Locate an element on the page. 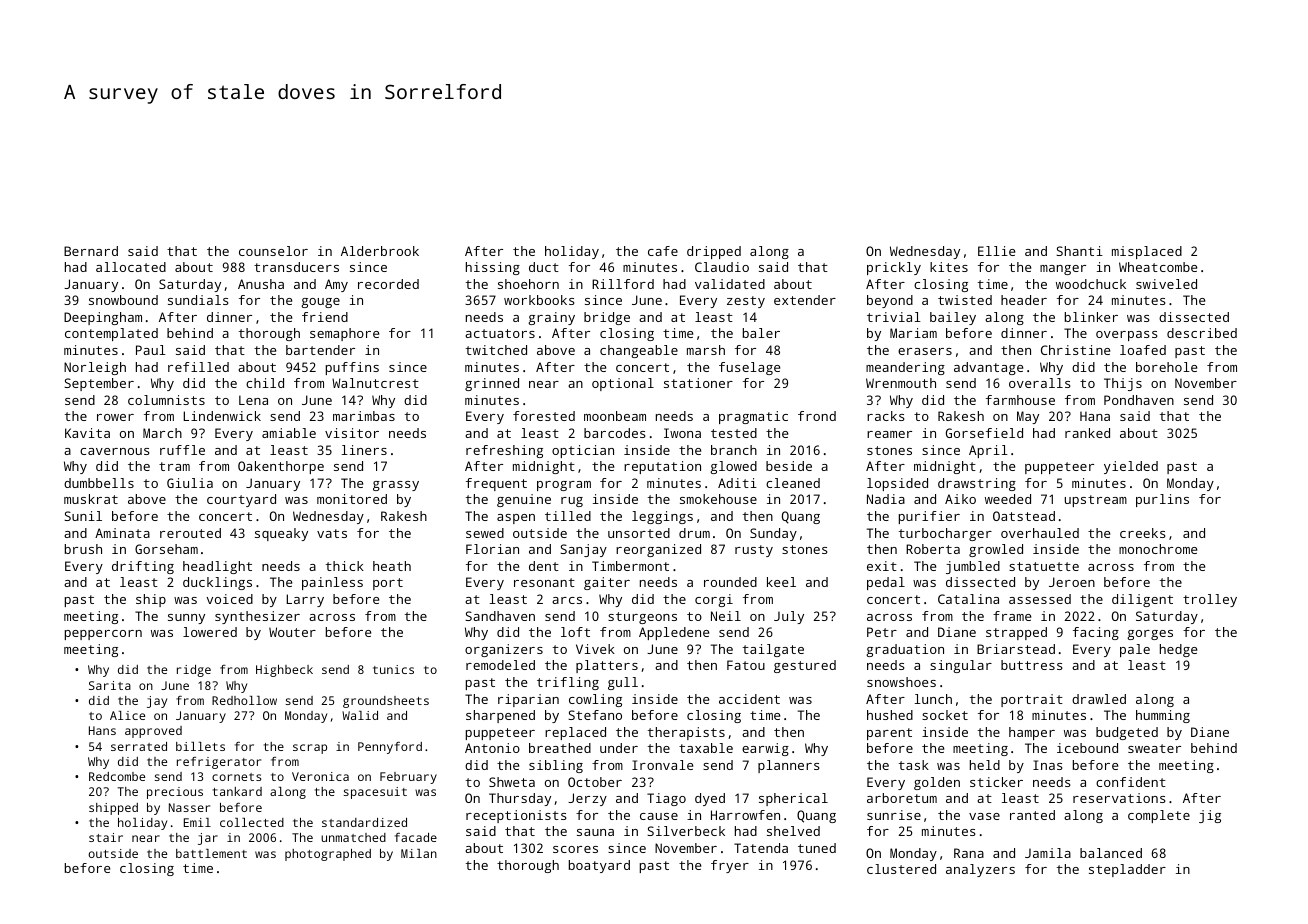  Florian is located at coordinates (492, 549).
